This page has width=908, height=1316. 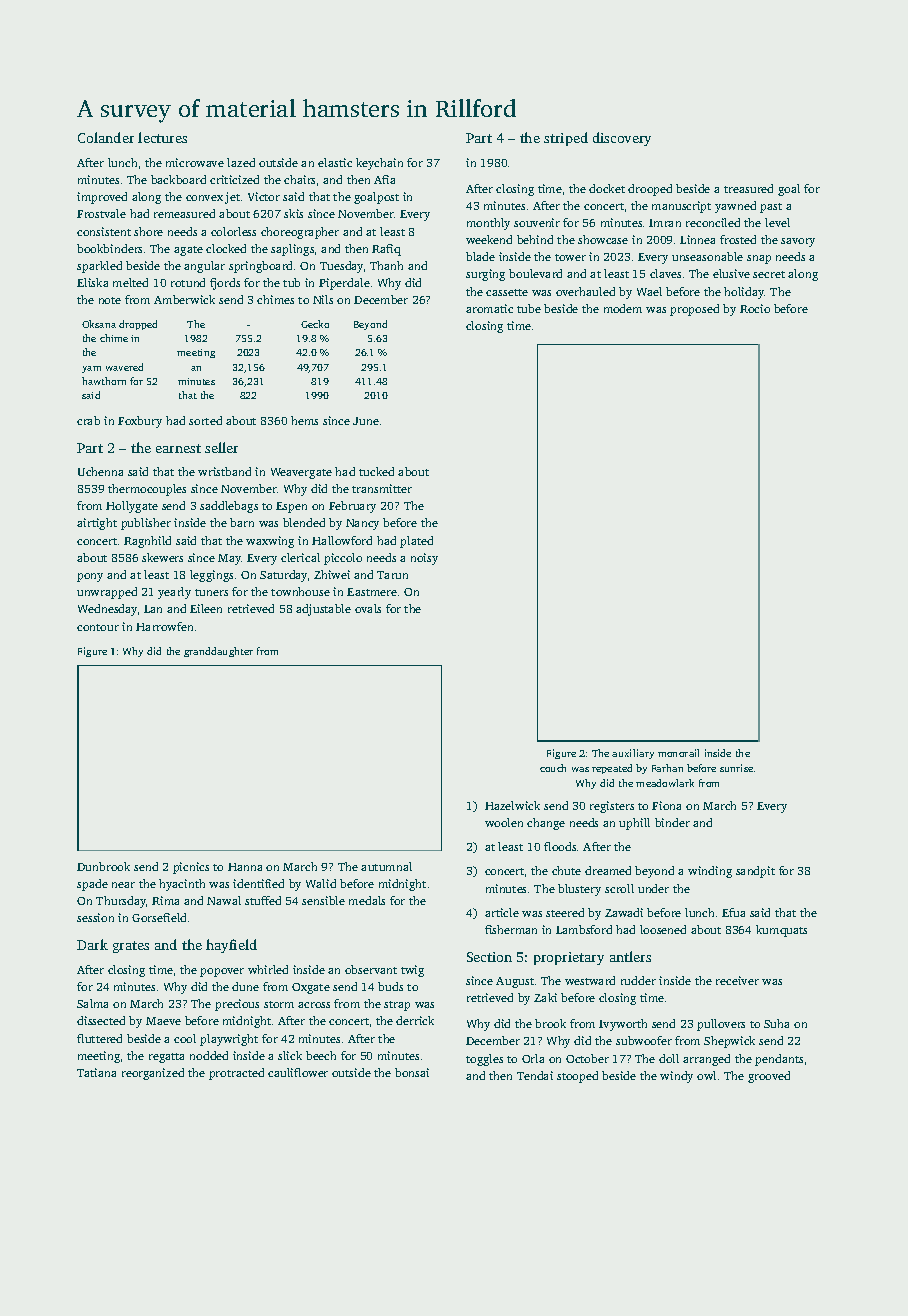 I want to click on discovery, so click(x=622, y=139).
